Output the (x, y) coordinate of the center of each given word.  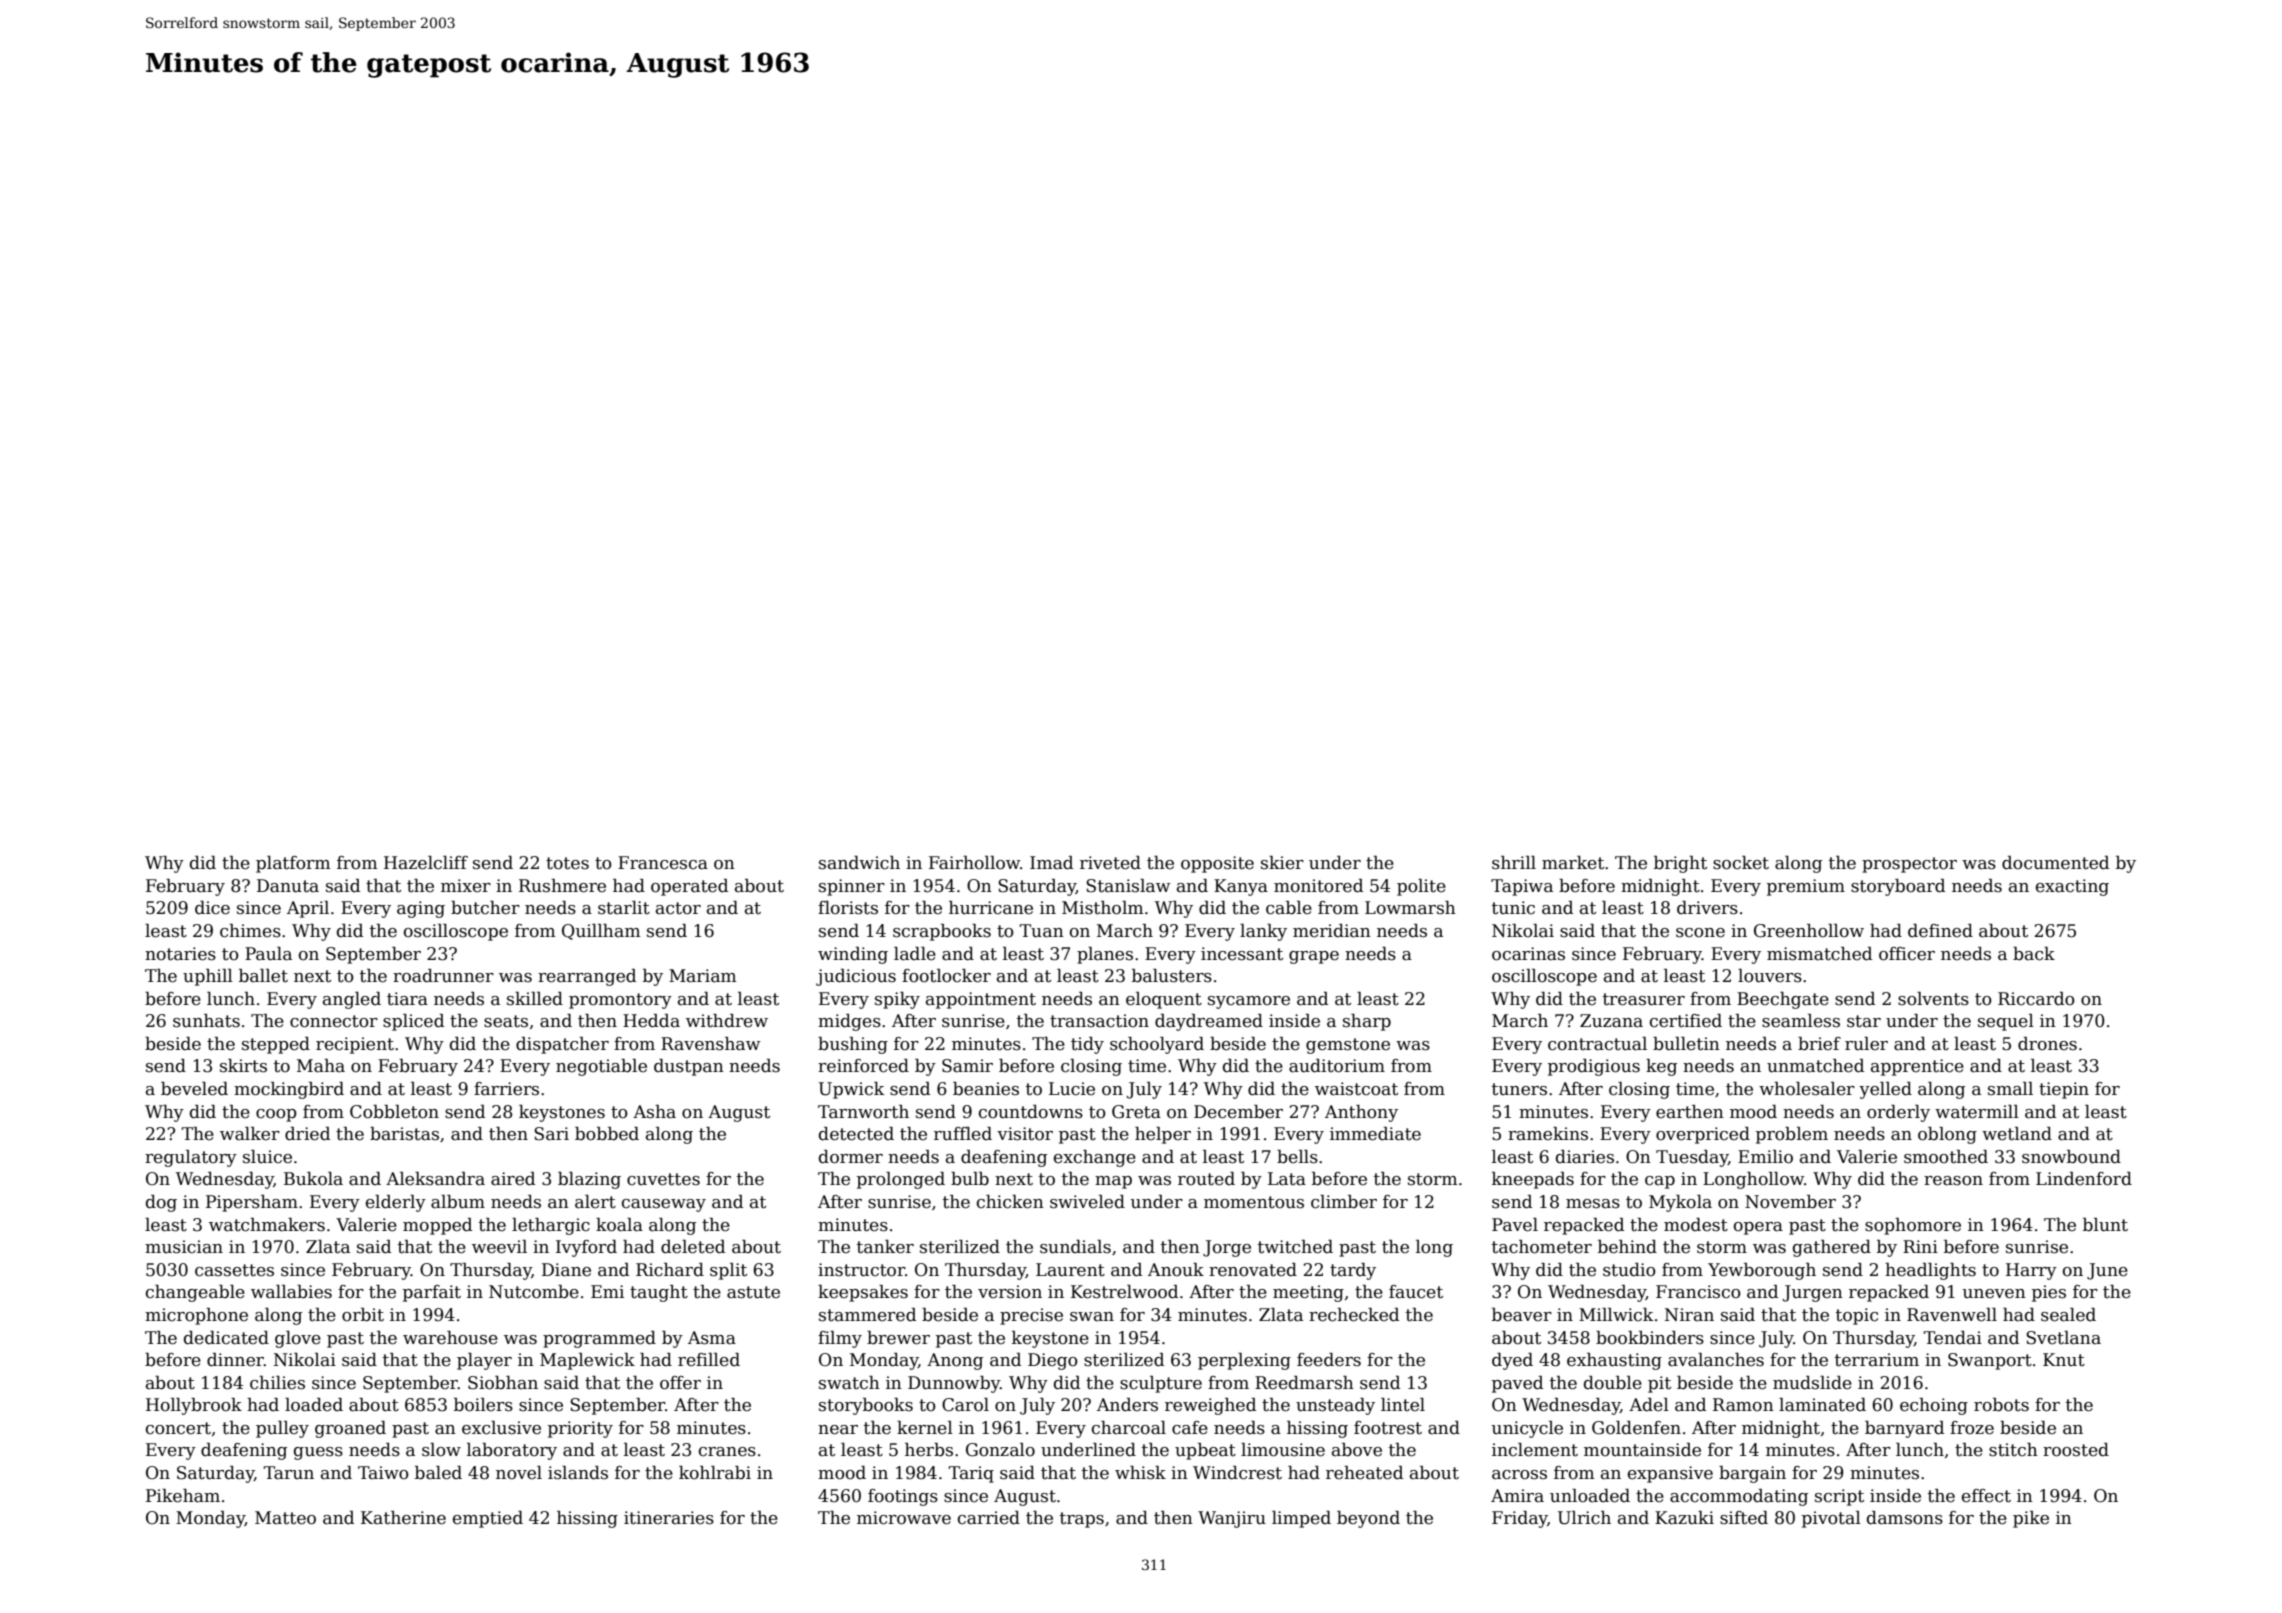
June (2107, 1271)
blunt (2105, 1225)
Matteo (285, 1518)
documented (2055, 863)
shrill (1514, 863)
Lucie (1072, 1089)
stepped (276, 1045)
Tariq (971, 1474)
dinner (235, 1360)
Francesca (663, 863)
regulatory (191, 1158)
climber (1344, 1202)
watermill (1977, 1112)
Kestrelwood (1124, 1292)
